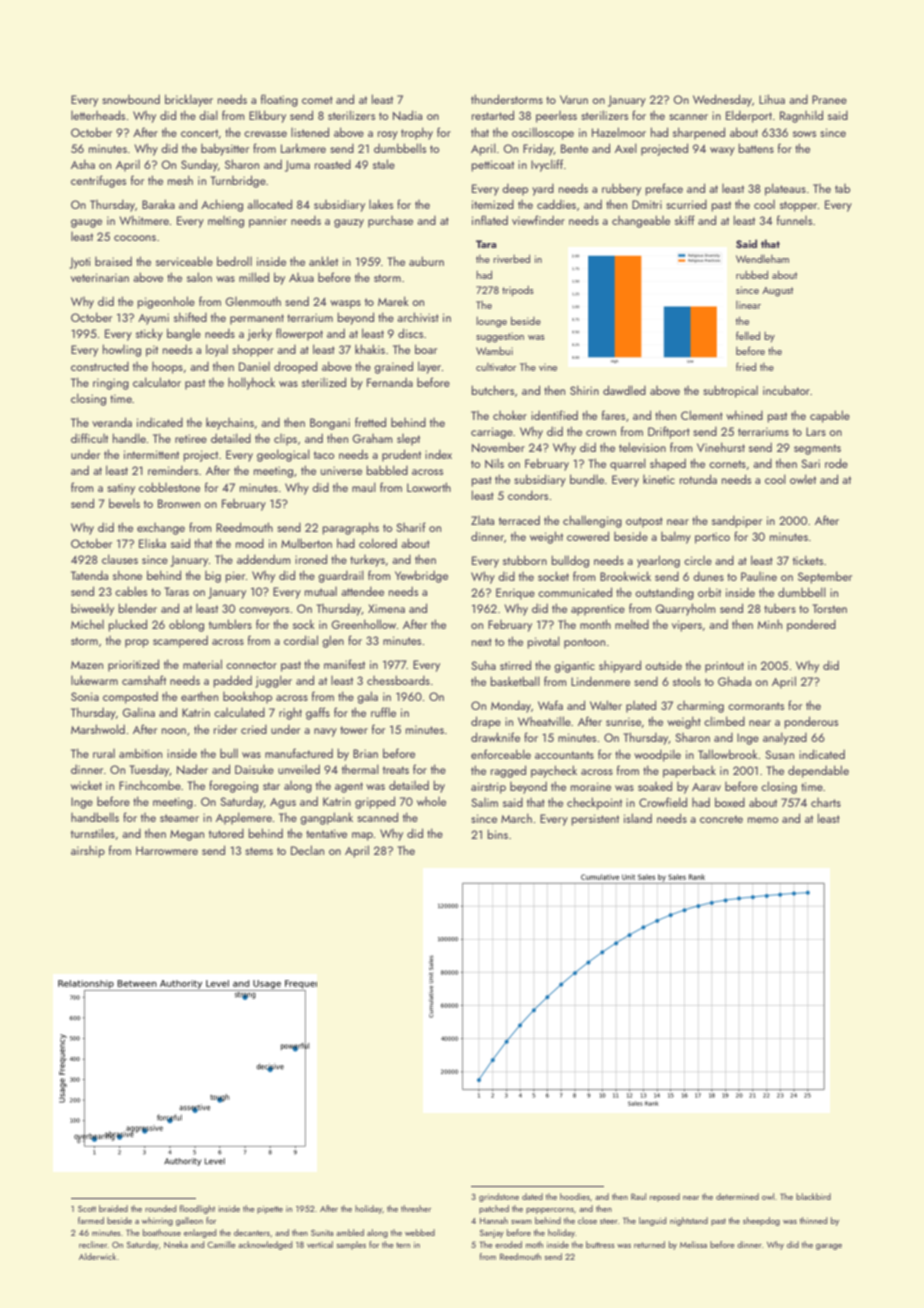 This screenshot has height=1308, width=924. Describe the element at coordinates (113, 261) in the screenshot. I see `braised` at that location.
